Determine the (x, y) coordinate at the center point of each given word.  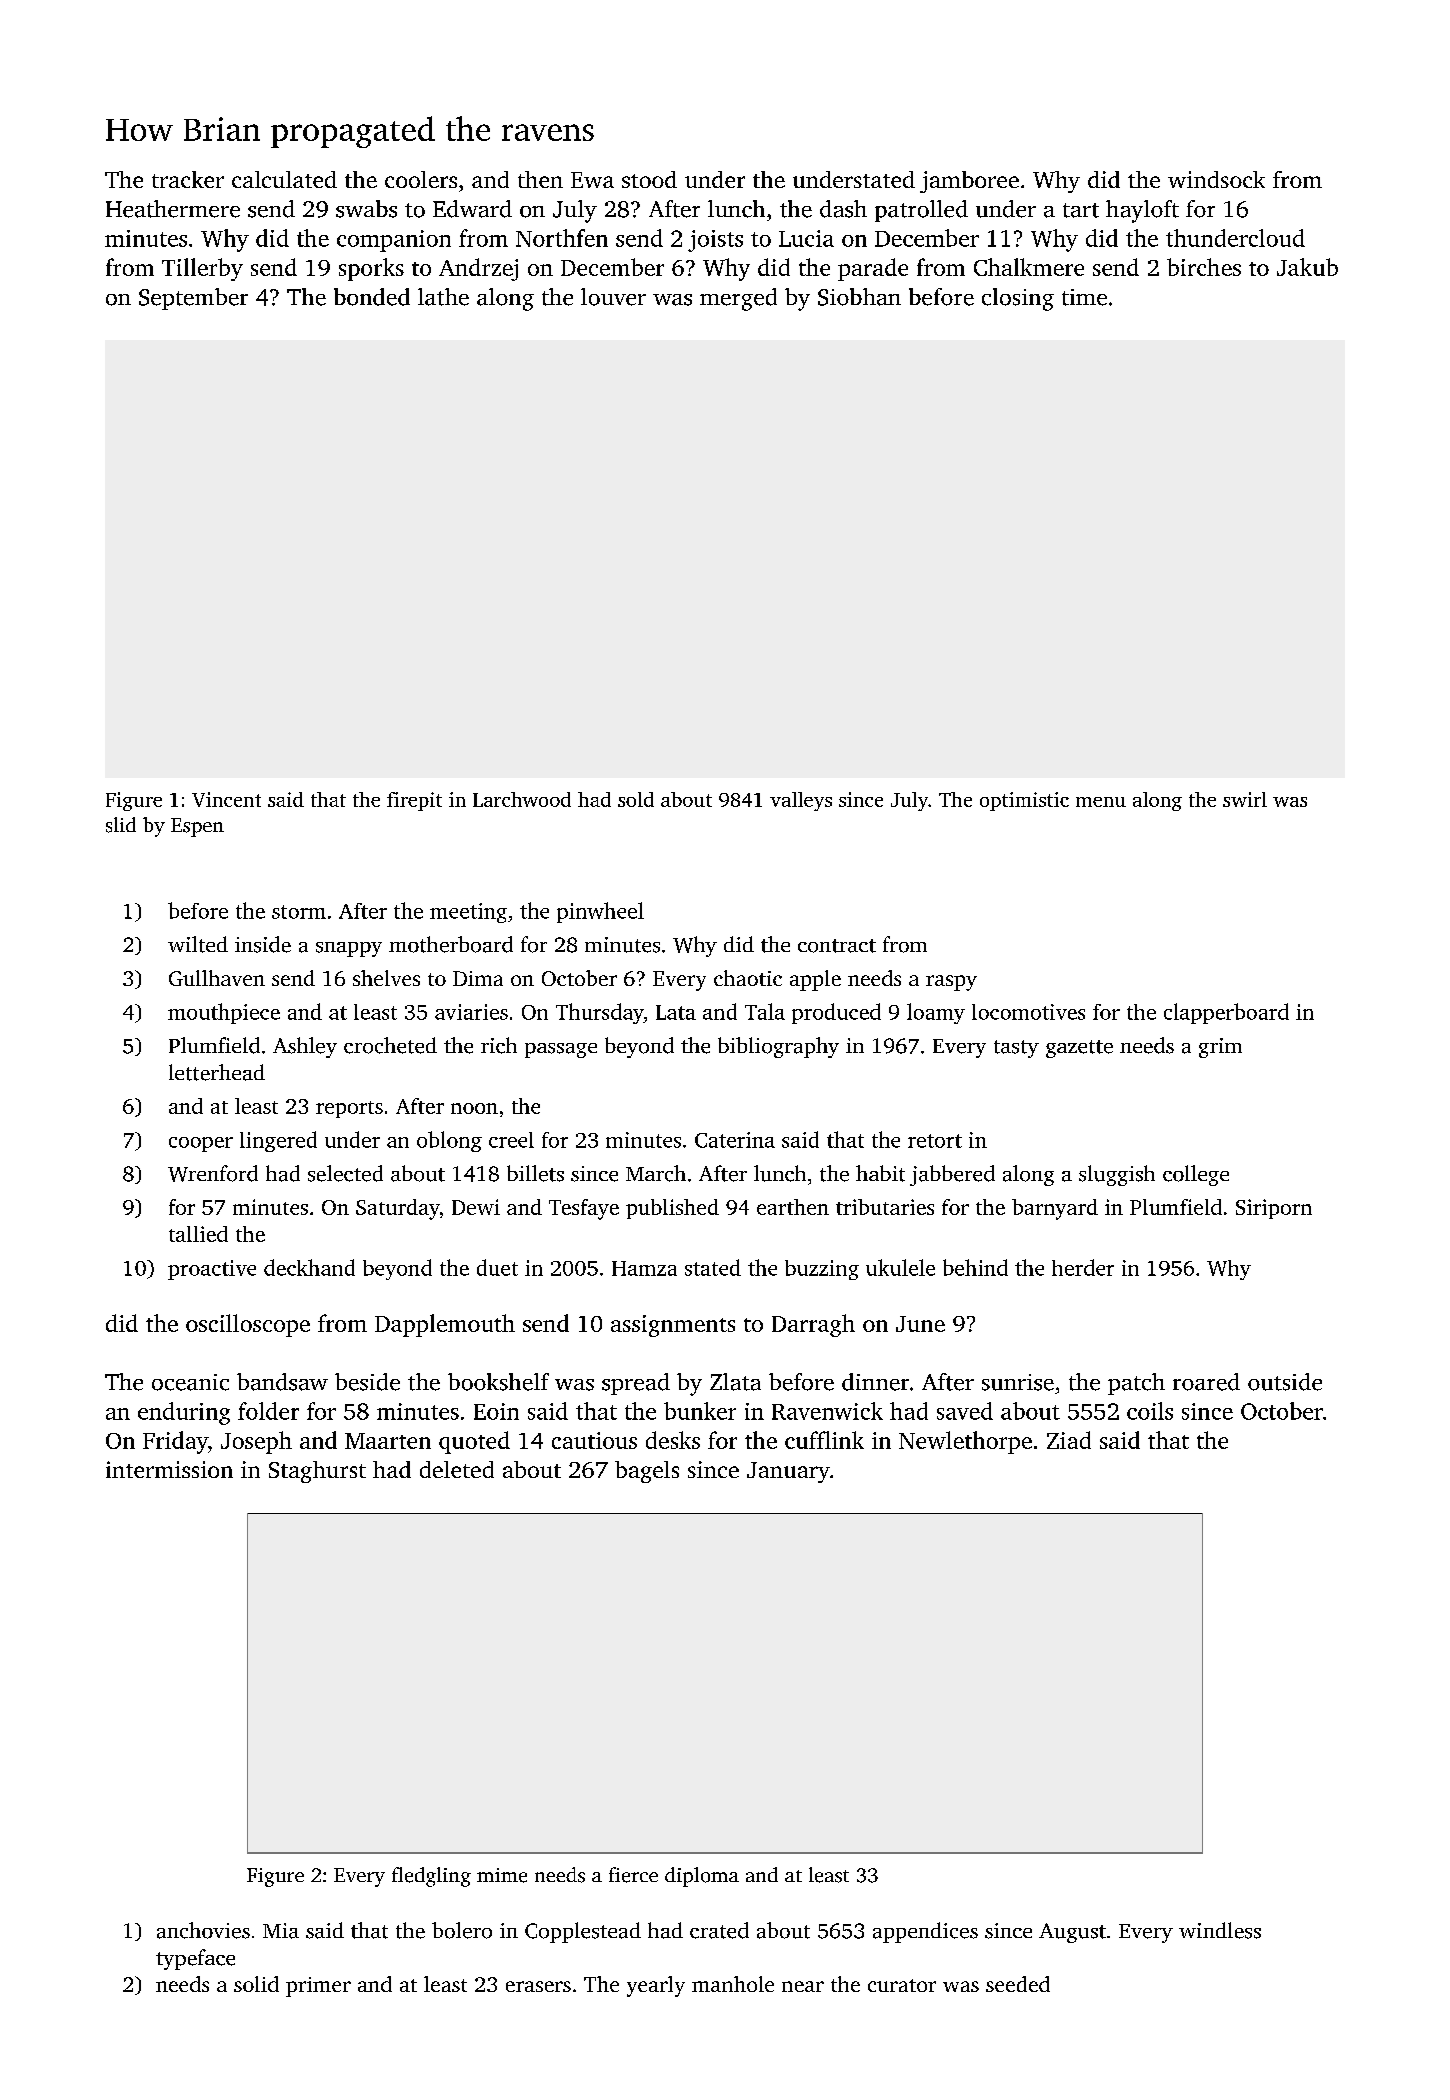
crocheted (390, 1045)
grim (1220, 1048)
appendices (925, 1932)
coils (1150, 1411)
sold (636, 799)
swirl (1245, 799)
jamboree (969, 182)
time (1084, 297)
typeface (195, 1959)
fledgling (431, 1877)
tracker (188, 179)
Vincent (226, 799)
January (788, 1472)
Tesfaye (584, 1209)
